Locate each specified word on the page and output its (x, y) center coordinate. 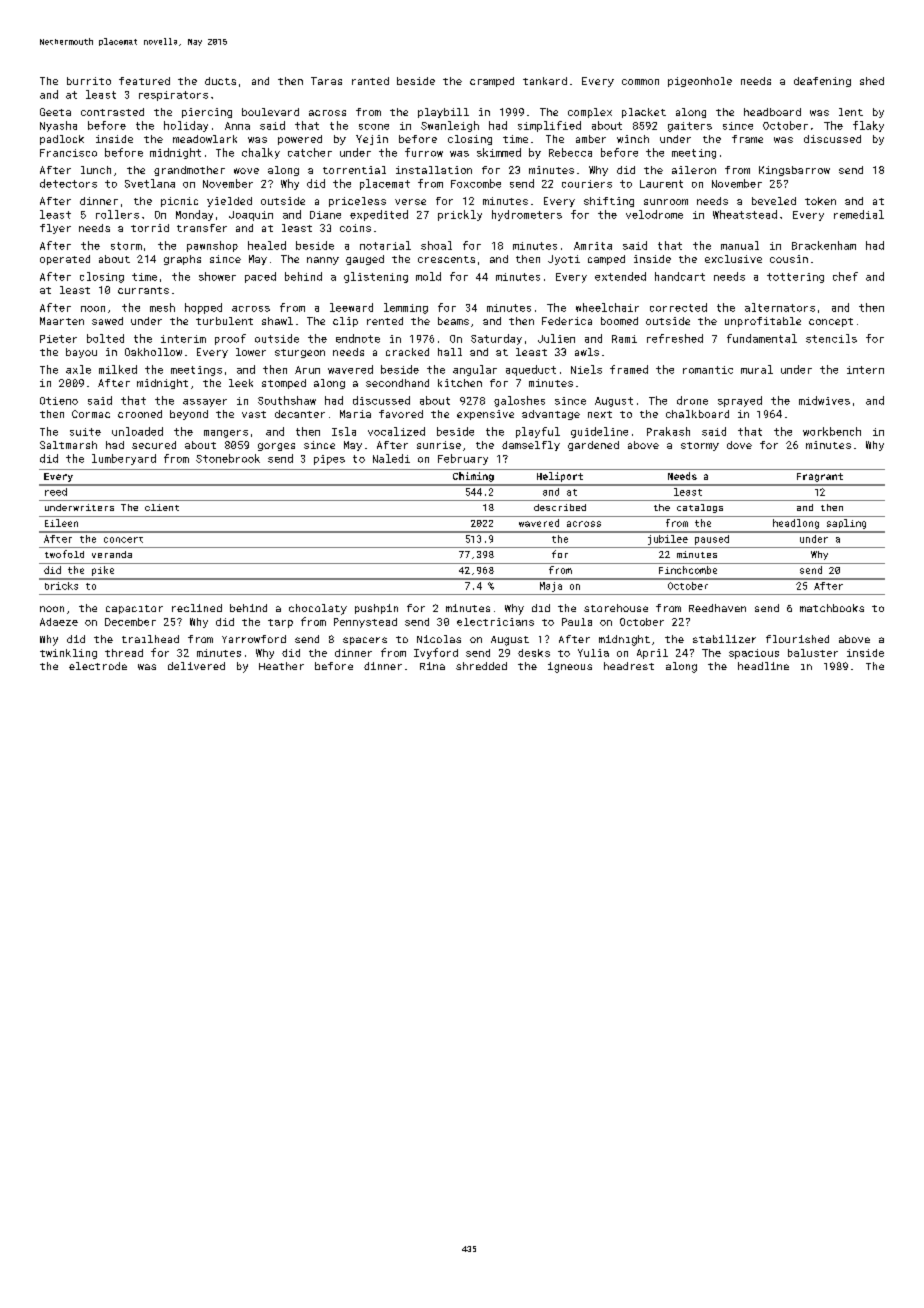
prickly (460, 215)
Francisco (68, 153)
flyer (55, 229)
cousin (789, 259)
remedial (859, 214)
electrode (98, 666)
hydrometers (527, 215)
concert (123, 540)
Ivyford (436, 653)
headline (763, 666)
